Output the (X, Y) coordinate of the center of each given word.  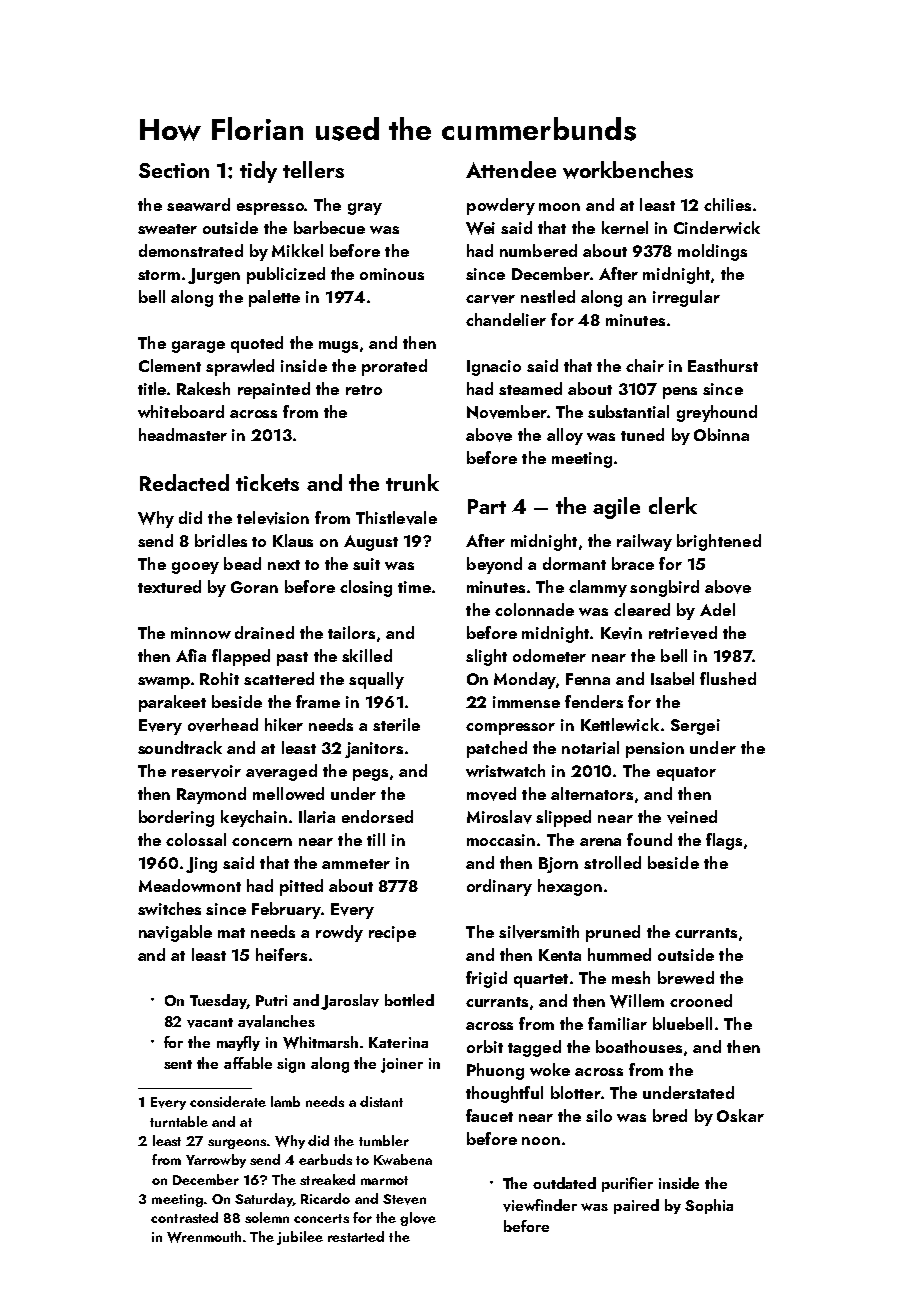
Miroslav (499, 817)
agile (616, 508)
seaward (198, 204)
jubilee (300, 1238)
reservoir (206, 771)
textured (169, 586)
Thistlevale (396, 518)
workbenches (628, 170)
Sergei (695, 727)
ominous (392, 274)
